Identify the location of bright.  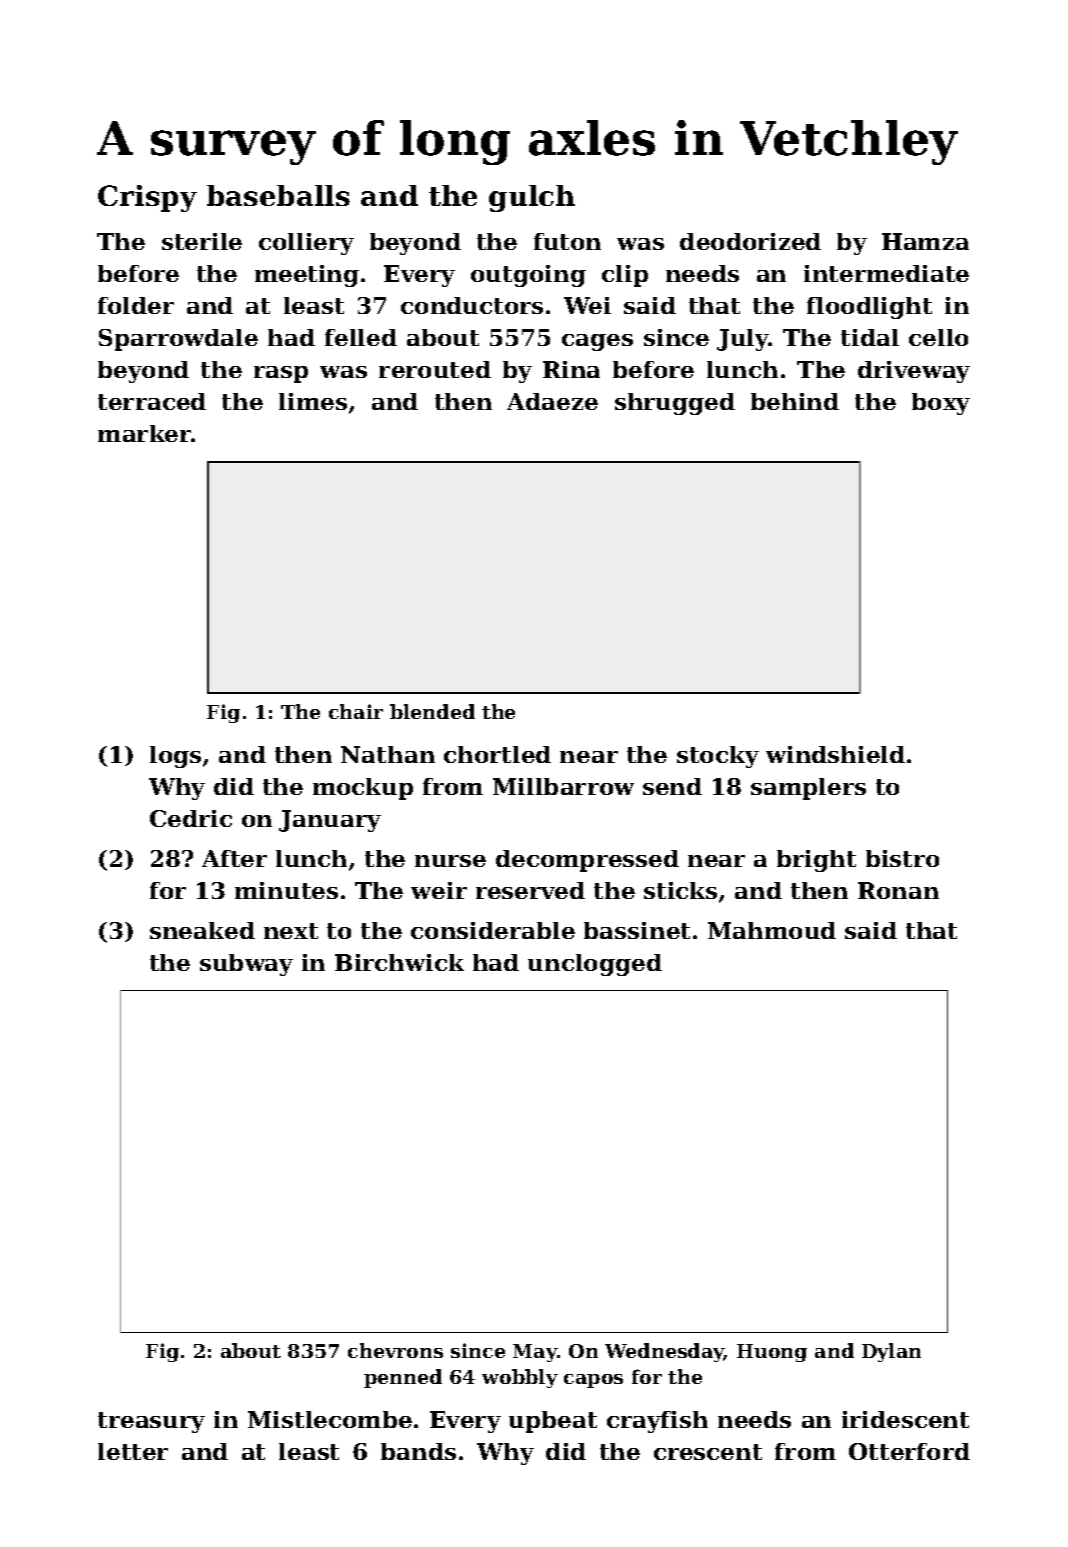
(816, 861).
